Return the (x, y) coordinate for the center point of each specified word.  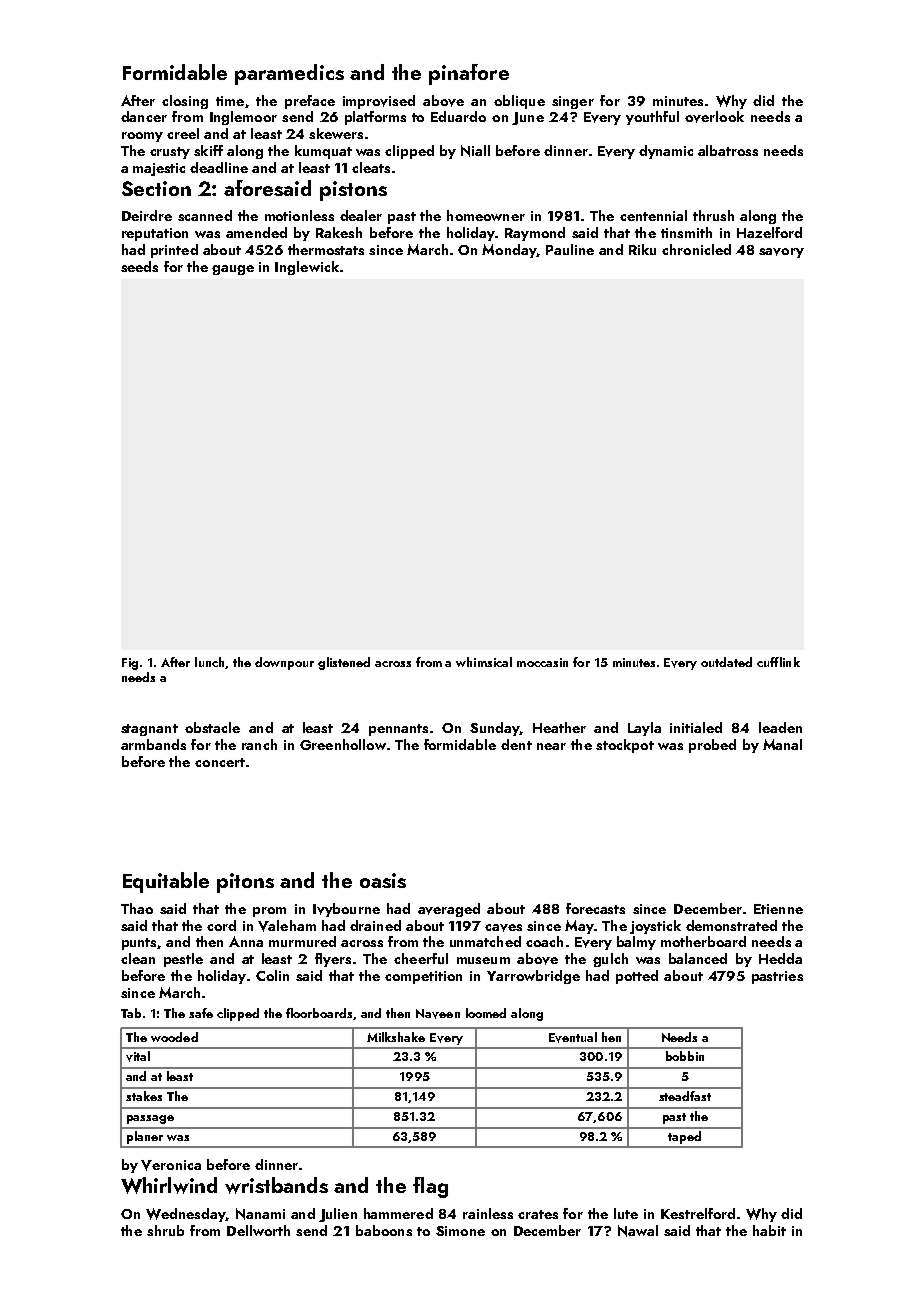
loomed (486, 1013)
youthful (652, 118)
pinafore (469, 74)
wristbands (276, 1185)
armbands (153, 744)
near (551, 746)
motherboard (703, 941)
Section (156, 188)
